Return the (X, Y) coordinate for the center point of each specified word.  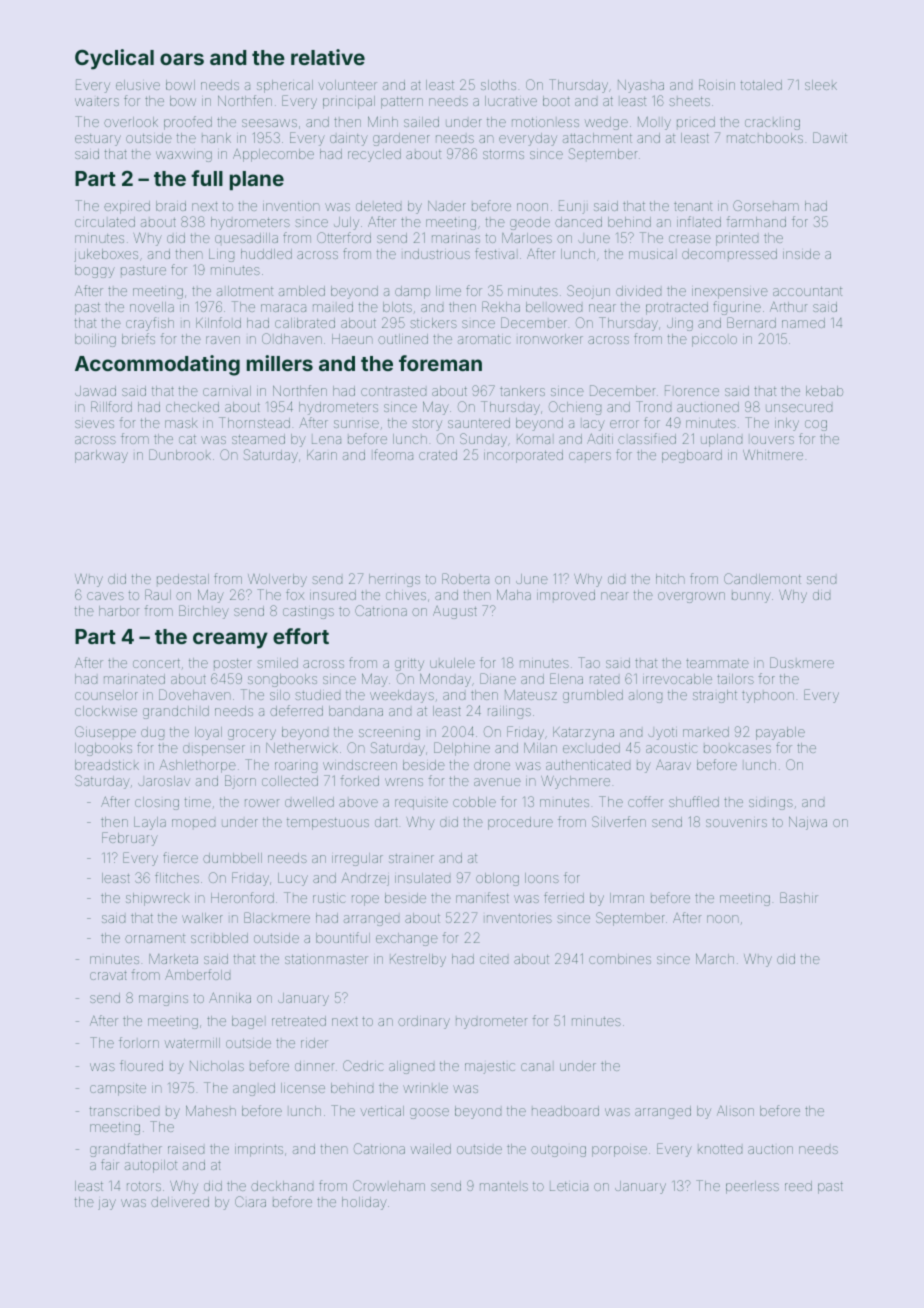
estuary (98, 140)
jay (107, 1204)
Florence (692, 390)
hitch (670, 579)
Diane (498, 678)
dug (152, 733)
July (346, 223)
